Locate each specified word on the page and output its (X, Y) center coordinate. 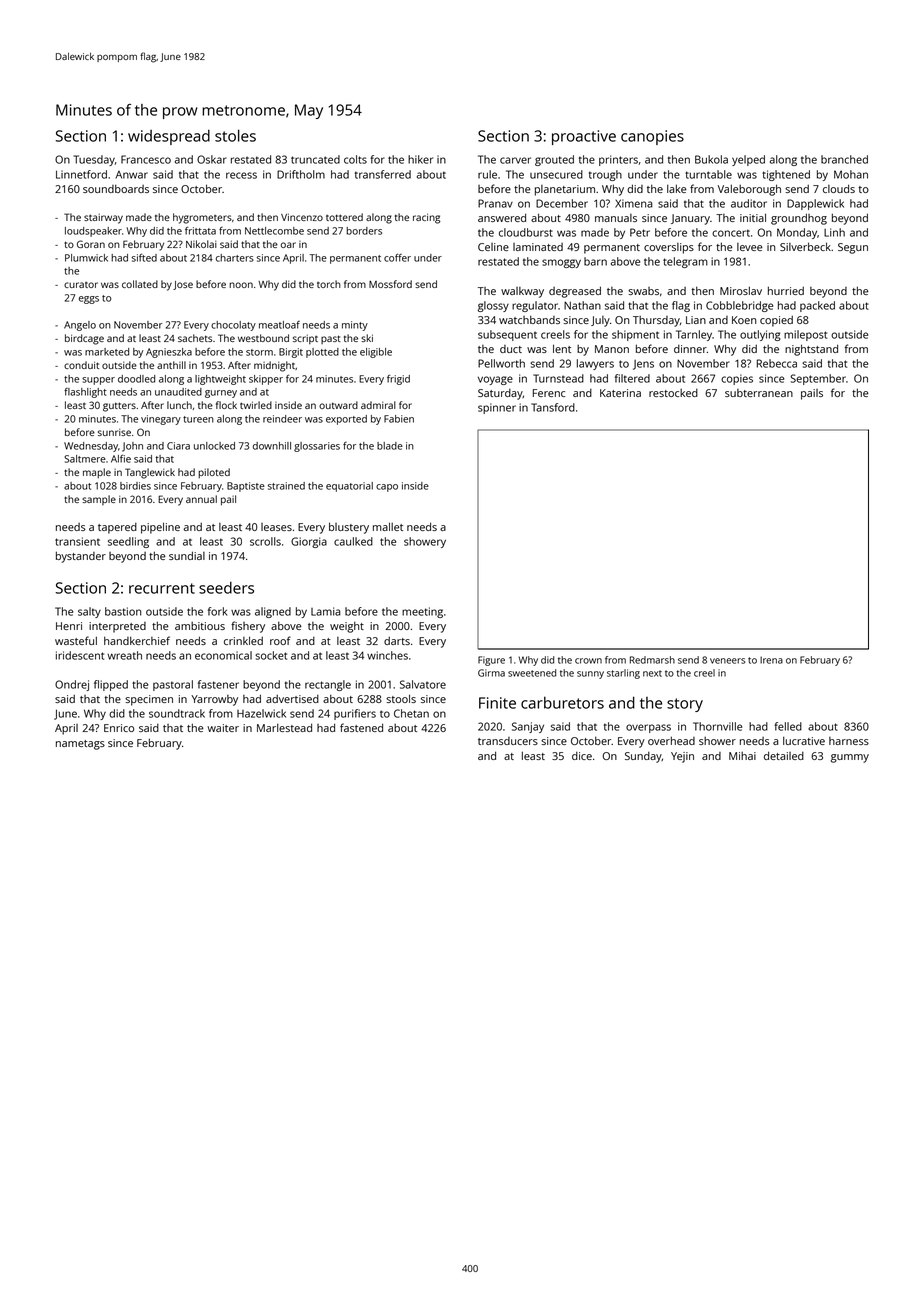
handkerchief (137, 640)
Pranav (495, 203)
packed (817, 306)
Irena (771, 660)
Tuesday (94, 160)
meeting (422, 612)
